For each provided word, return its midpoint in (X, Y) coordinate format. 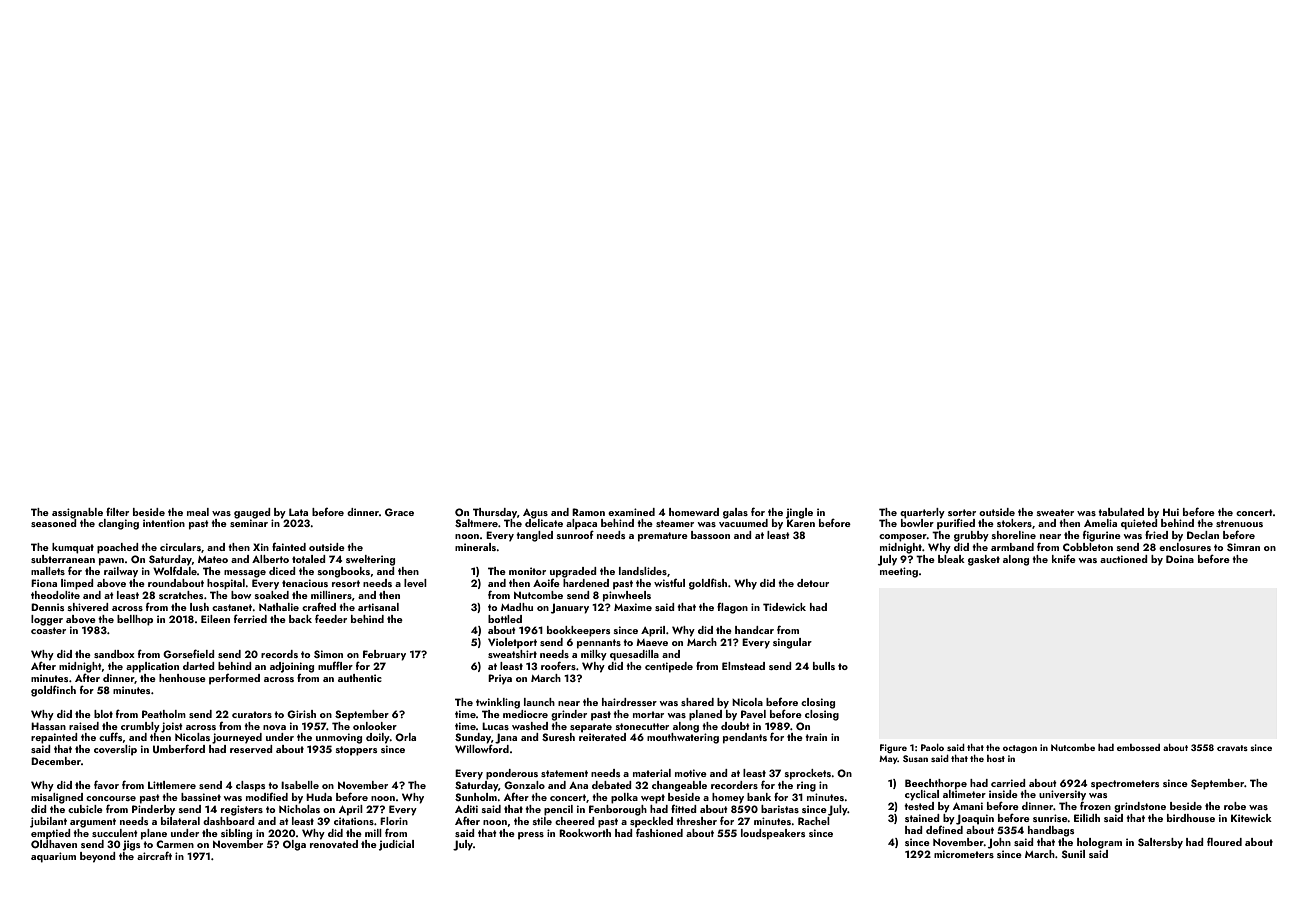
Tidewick (784, 607)
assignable (77, 513)
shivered (88, 607)
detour (813, 583)
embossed (1138, 747)
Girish (301, 714)
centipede (669, 667)
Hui (1171, 512)
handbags (1051, 831)
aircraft (154, 855)
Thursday (495, 513)
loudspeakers (773, 834)
